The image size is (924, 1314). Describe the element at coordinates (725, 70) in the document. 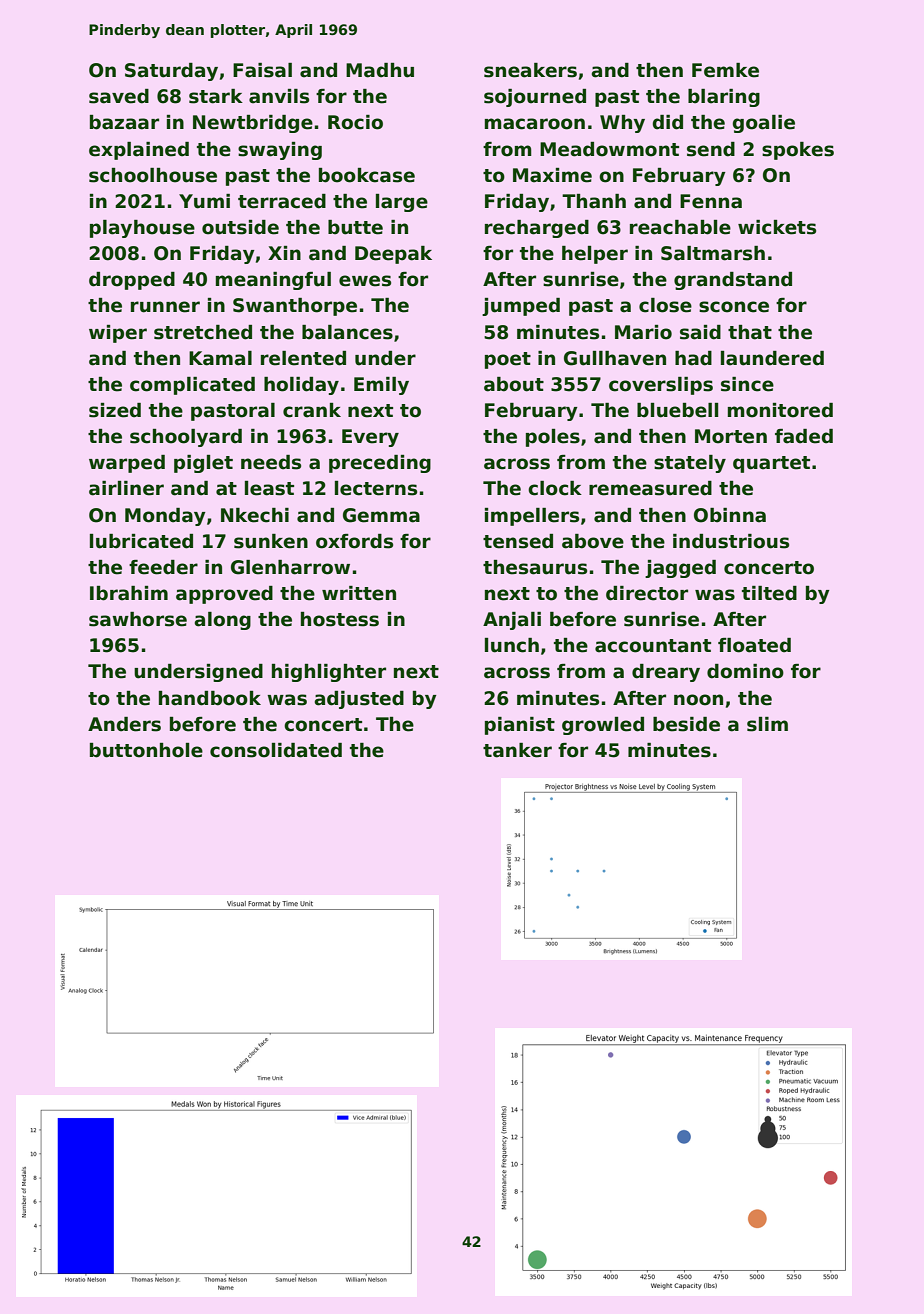

I see `Femke` at that location.
